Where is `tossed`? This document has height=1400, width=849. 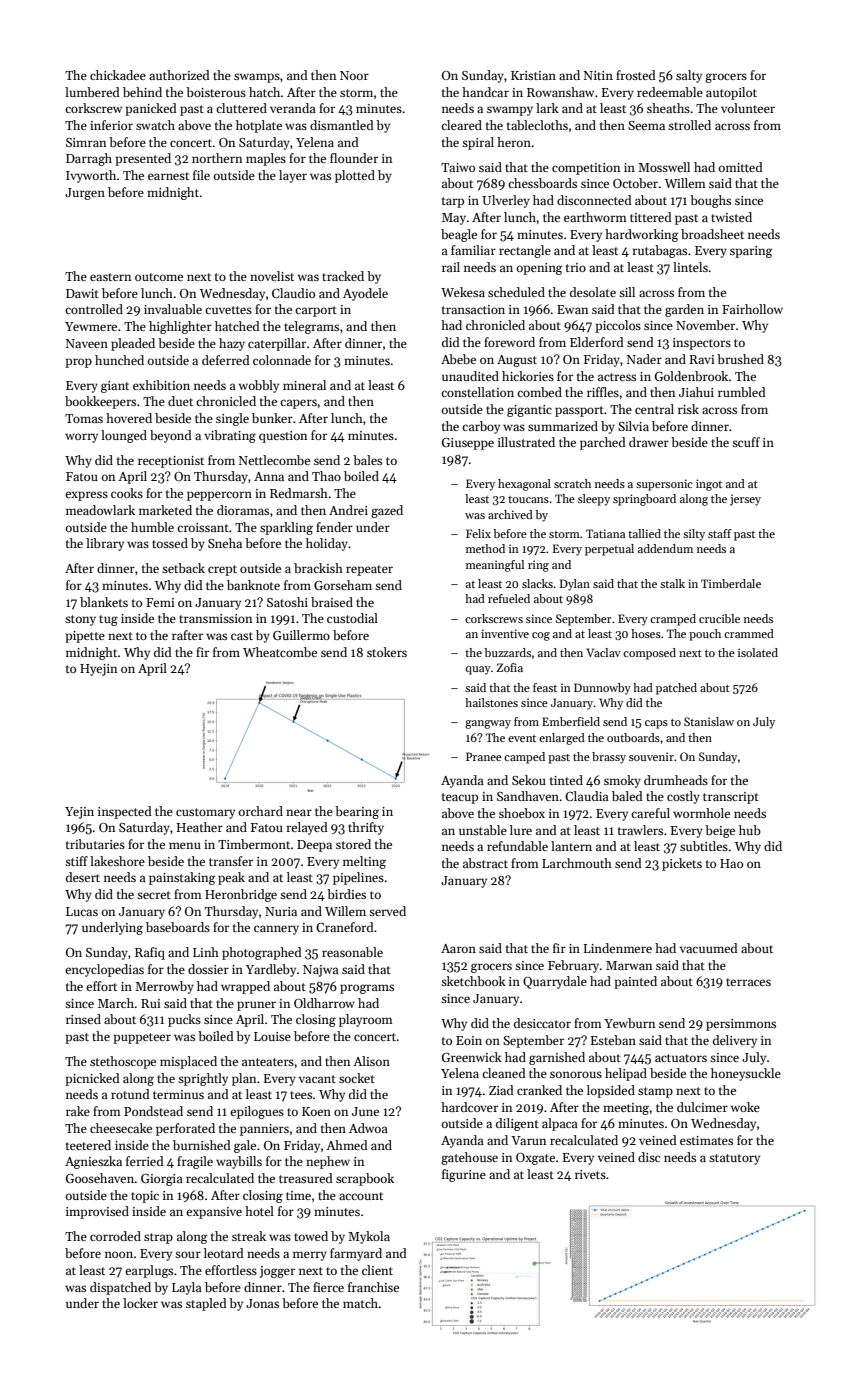 tossed is located at coordinates (170, 543).
